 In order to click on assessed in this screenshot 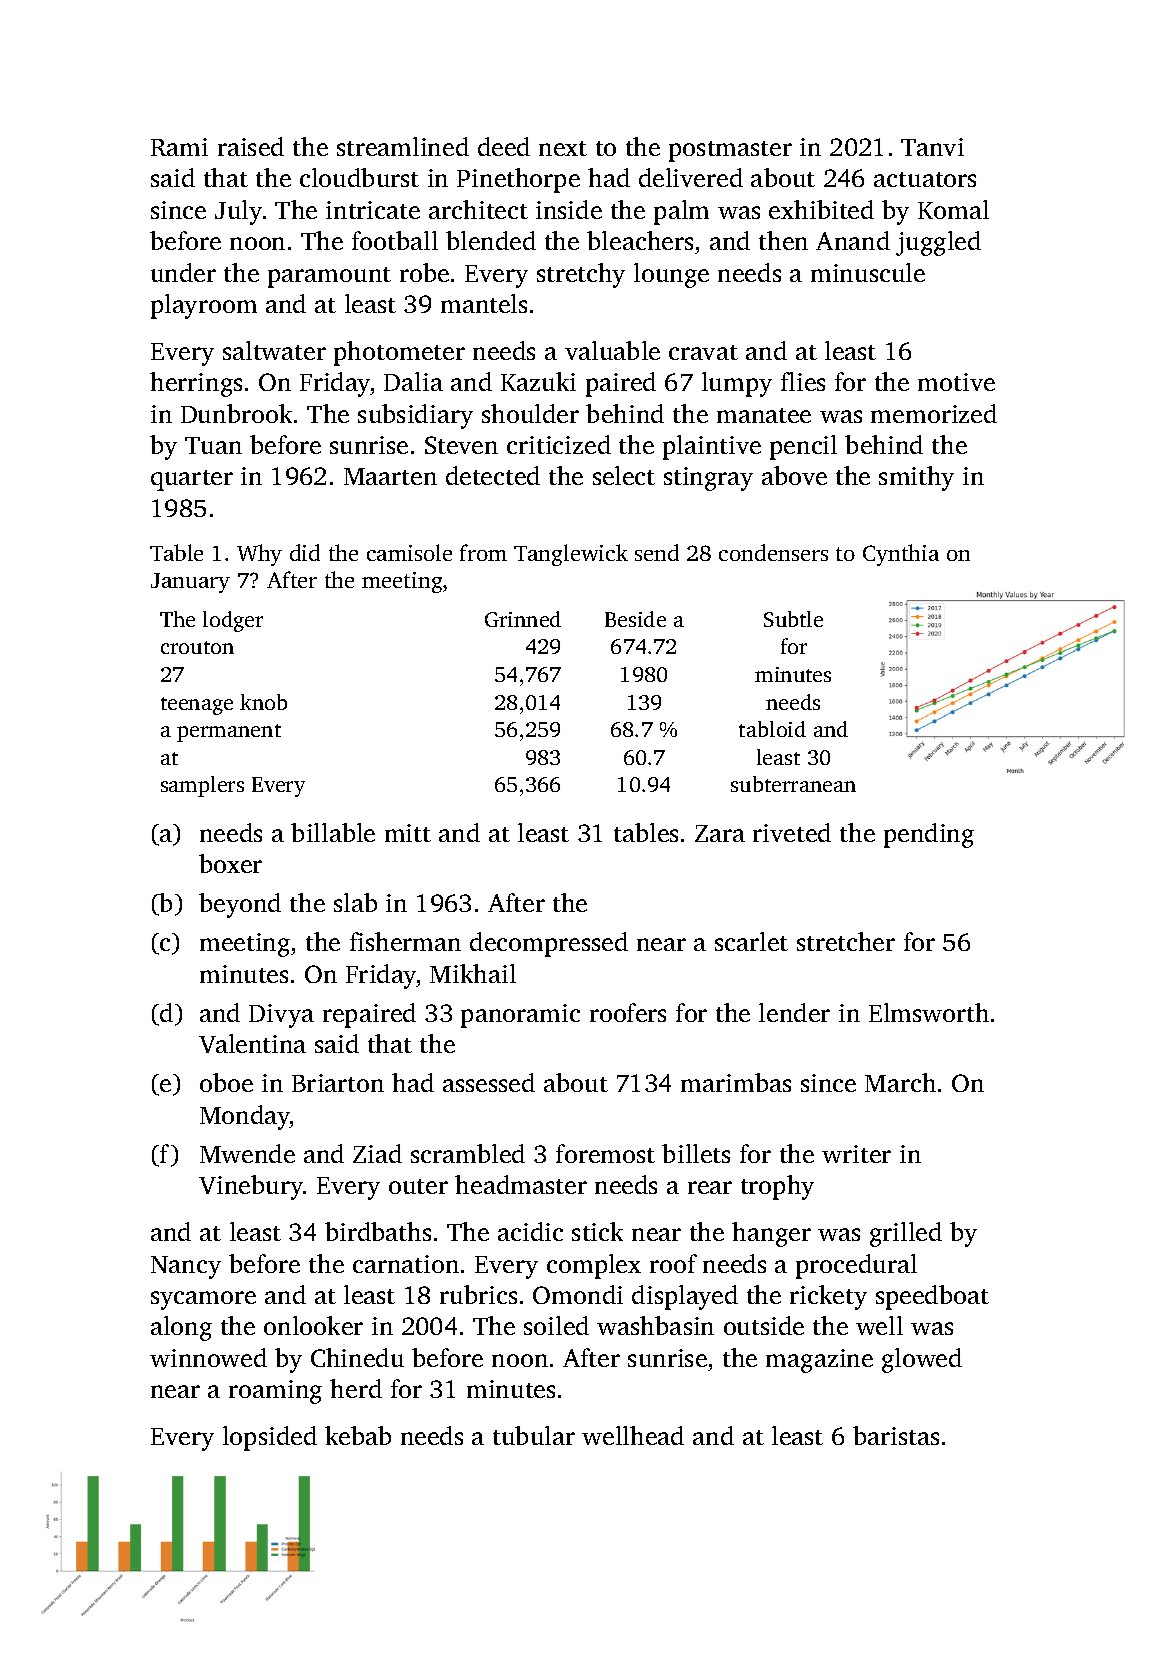, I will do `click(489, 1082)`.
